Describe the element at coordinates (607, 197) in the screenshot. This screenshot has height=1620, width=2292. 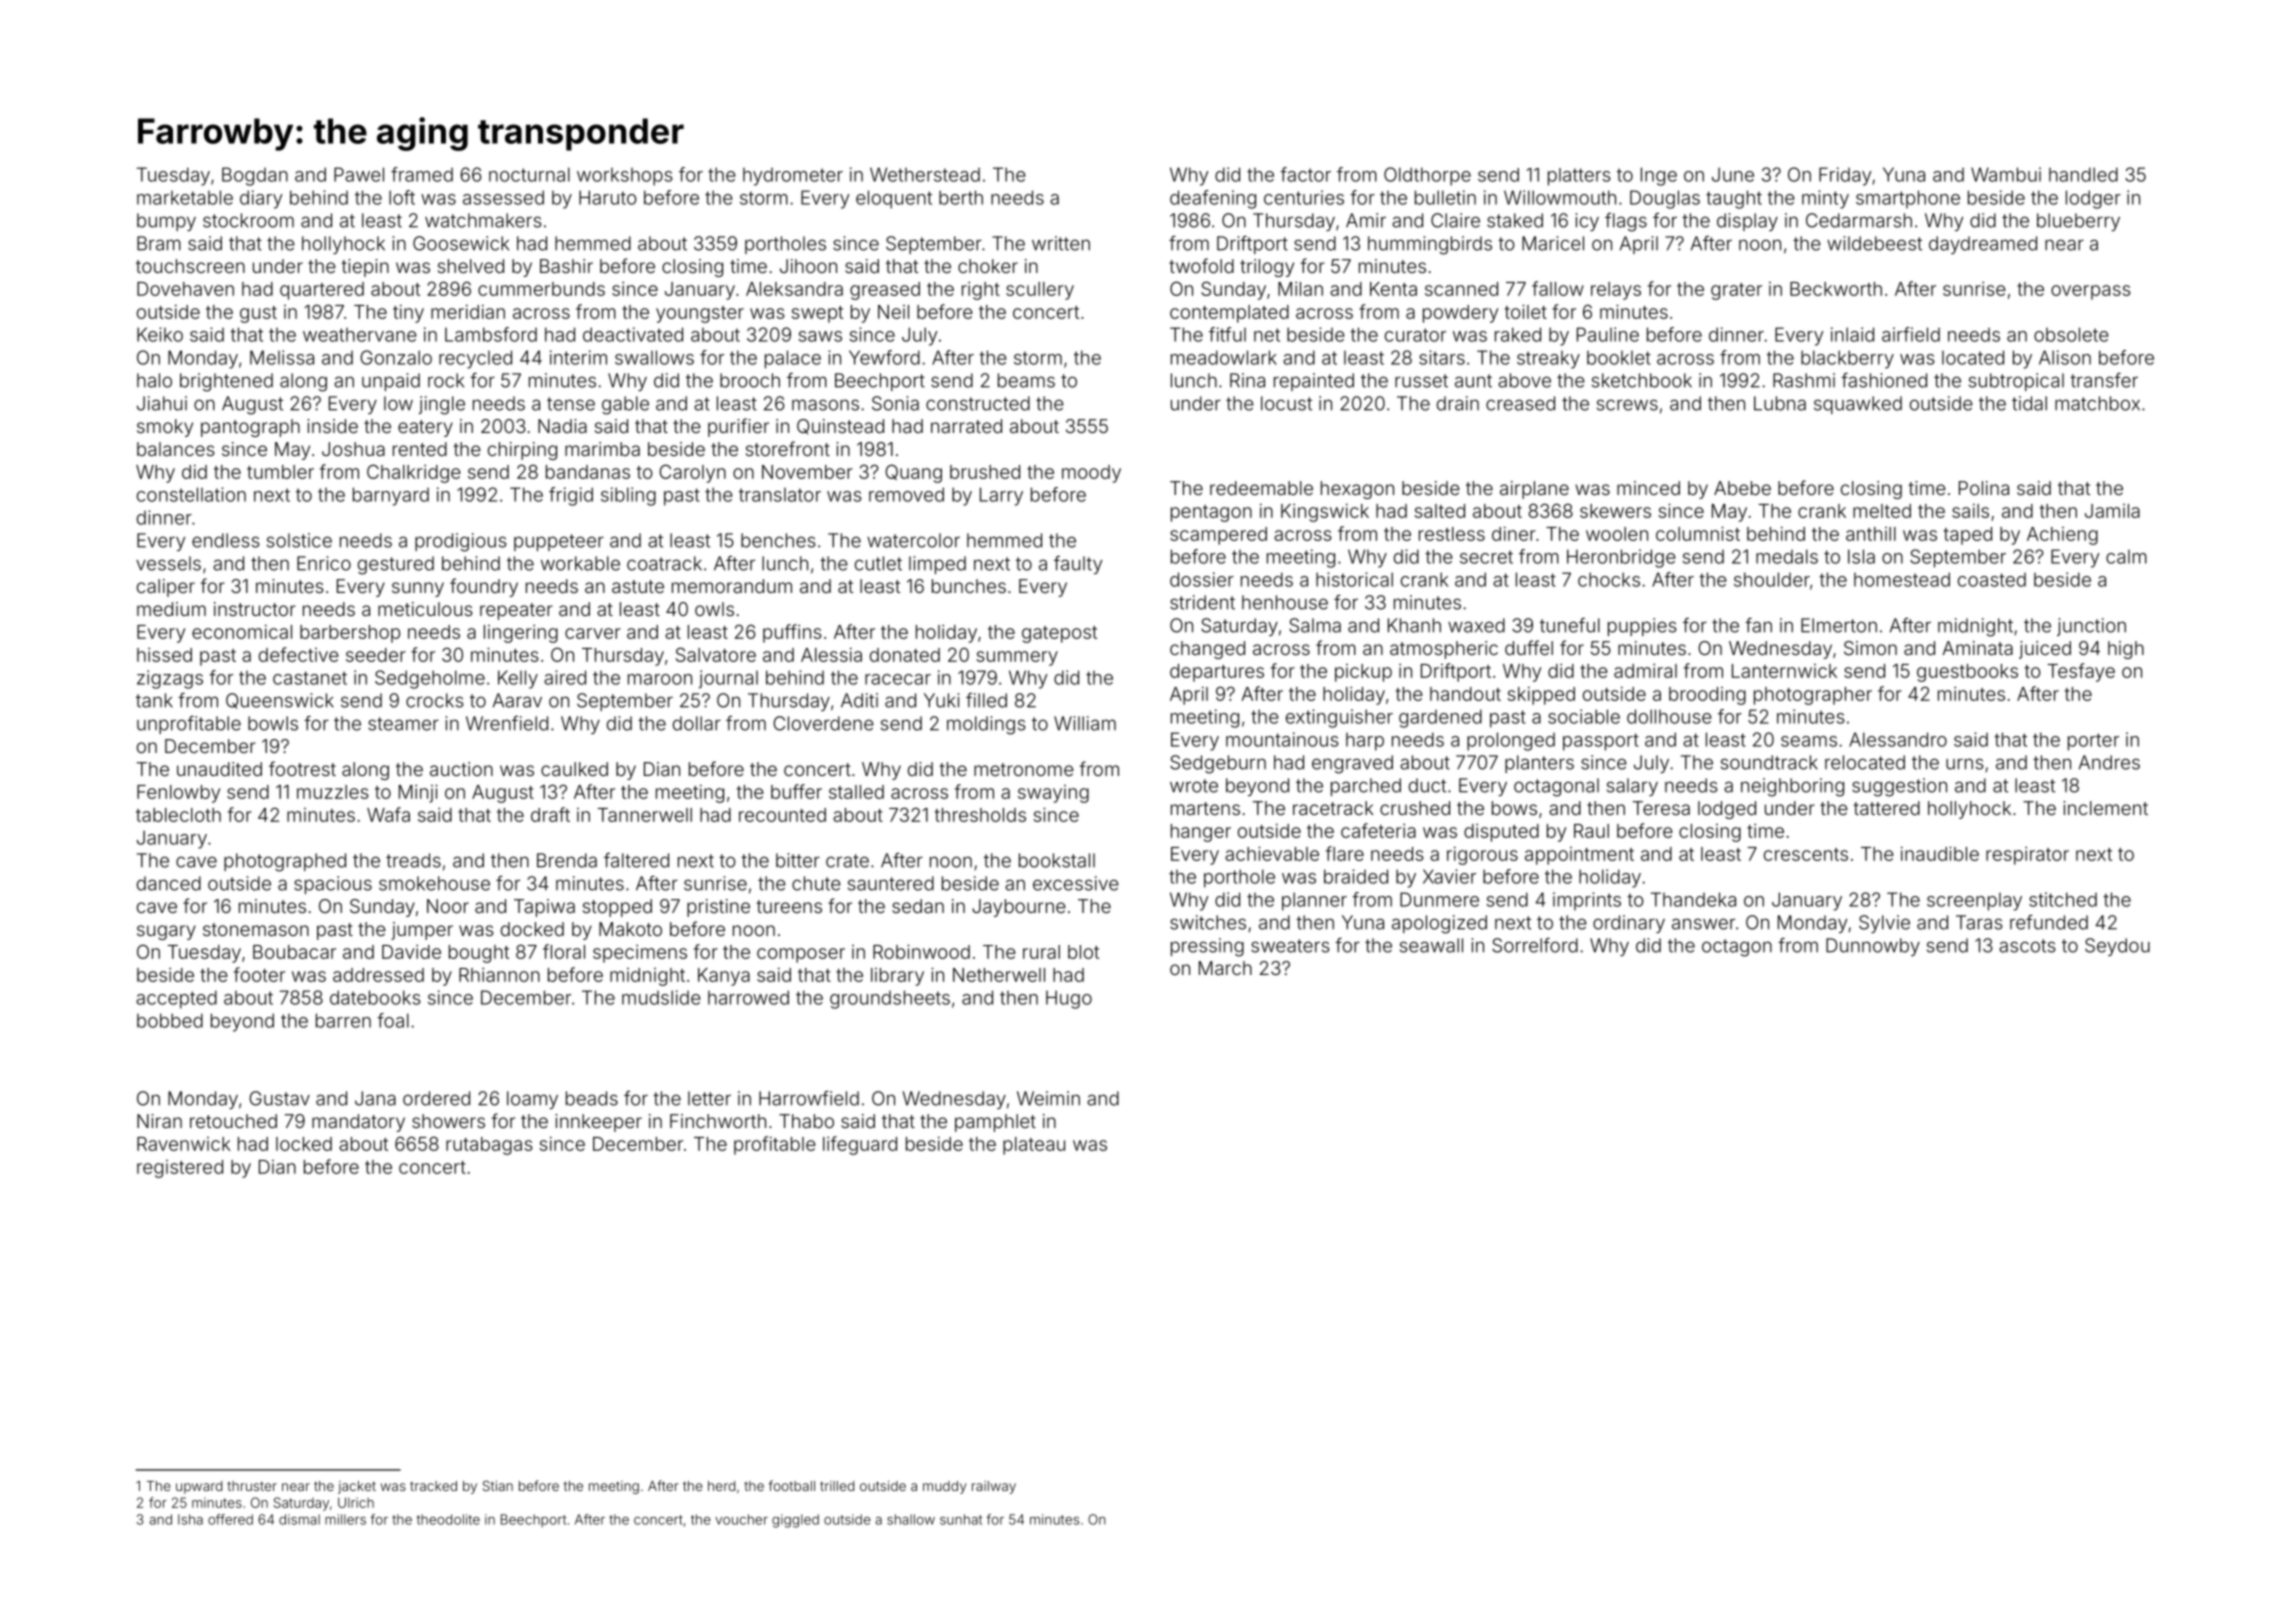
I see `Haruto` at that location.
